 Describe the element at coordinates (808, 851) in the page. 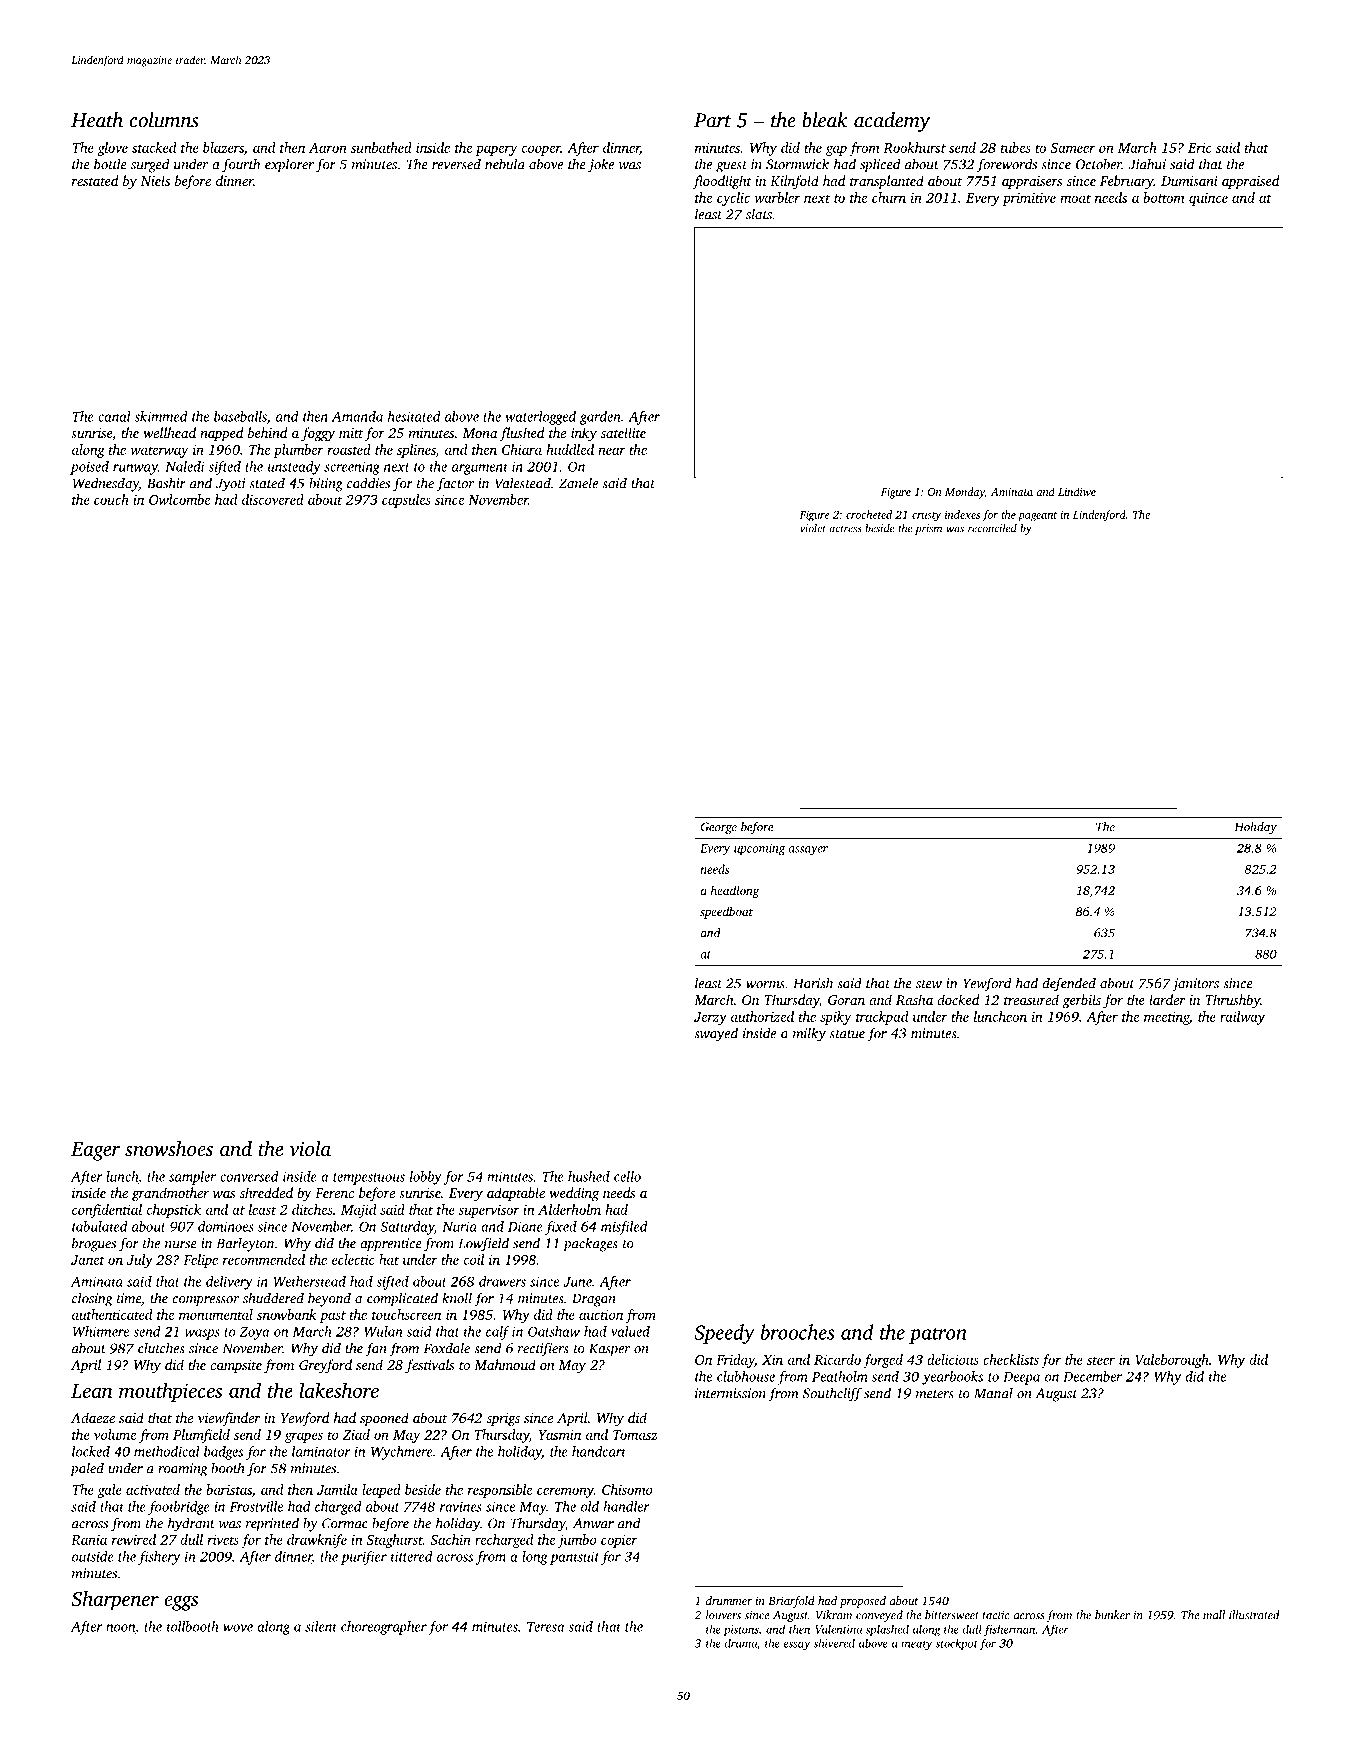

I see `assayer` at that location.
